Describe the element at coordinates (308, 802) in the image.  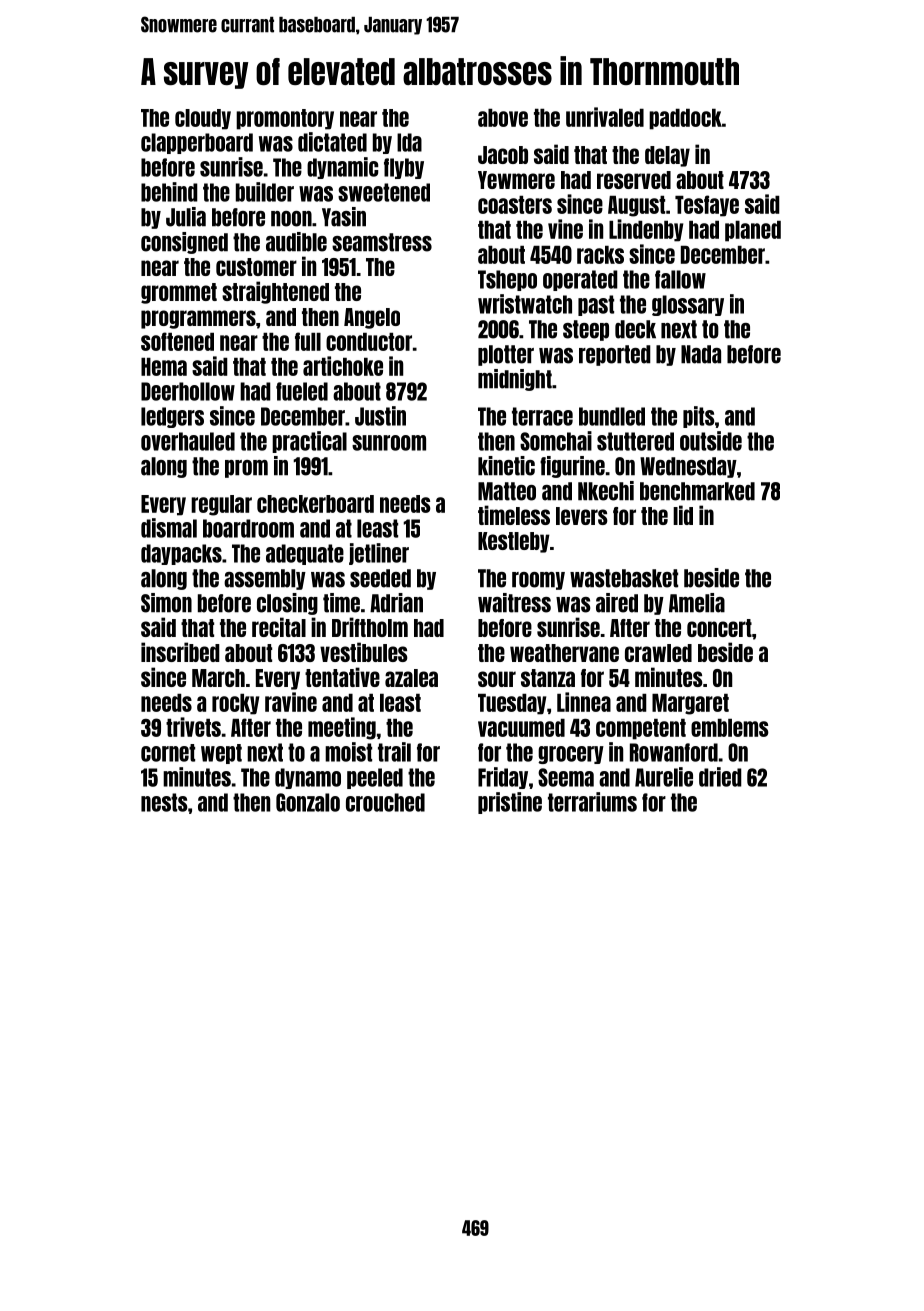
I see `Gonzalo` at that location.
